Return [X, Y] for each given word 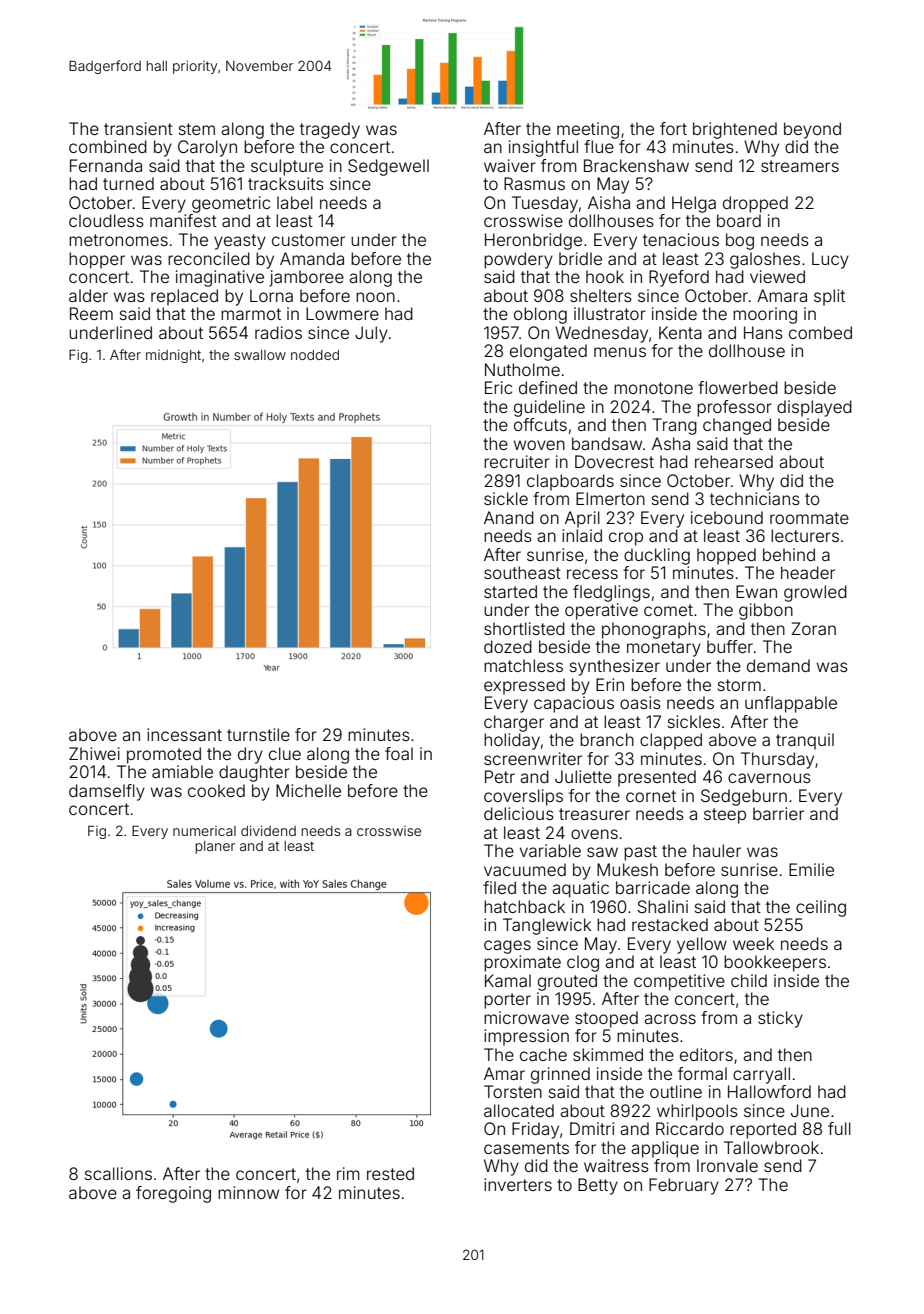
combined [108, 146]
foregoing [173, 1194]
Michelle [308, 790]
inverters [518, 1184]
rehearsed [734, 461]
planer [215, 847]
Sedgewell [388, 167]
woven [539, 445]
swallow [260, 355]
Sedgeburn [744, 797]
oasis [640, 702]
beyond [812, 130]
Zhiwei [94, 753]
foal [399, 753]
